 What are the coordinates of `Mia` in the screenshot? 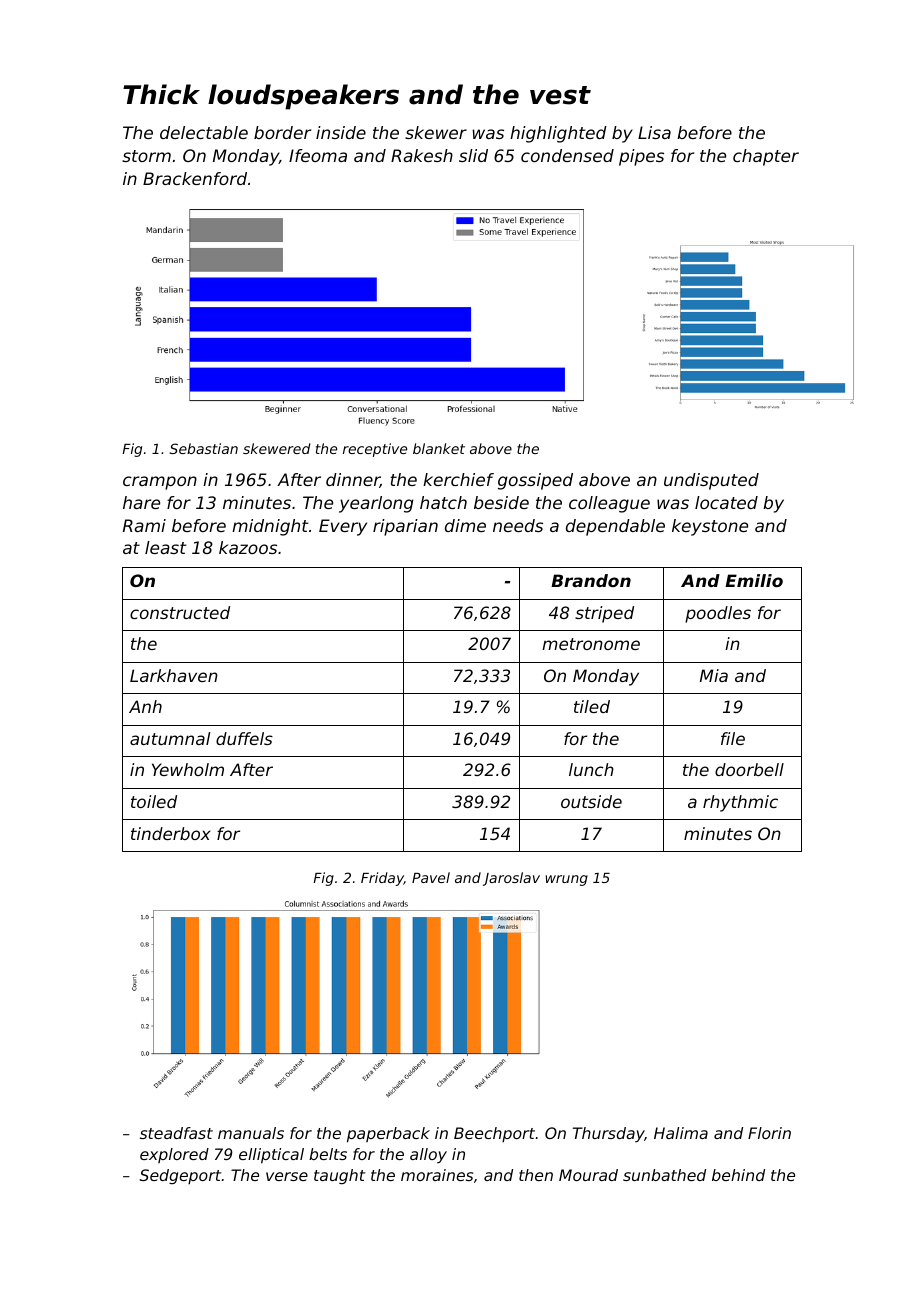 It's located at (714, 675).
